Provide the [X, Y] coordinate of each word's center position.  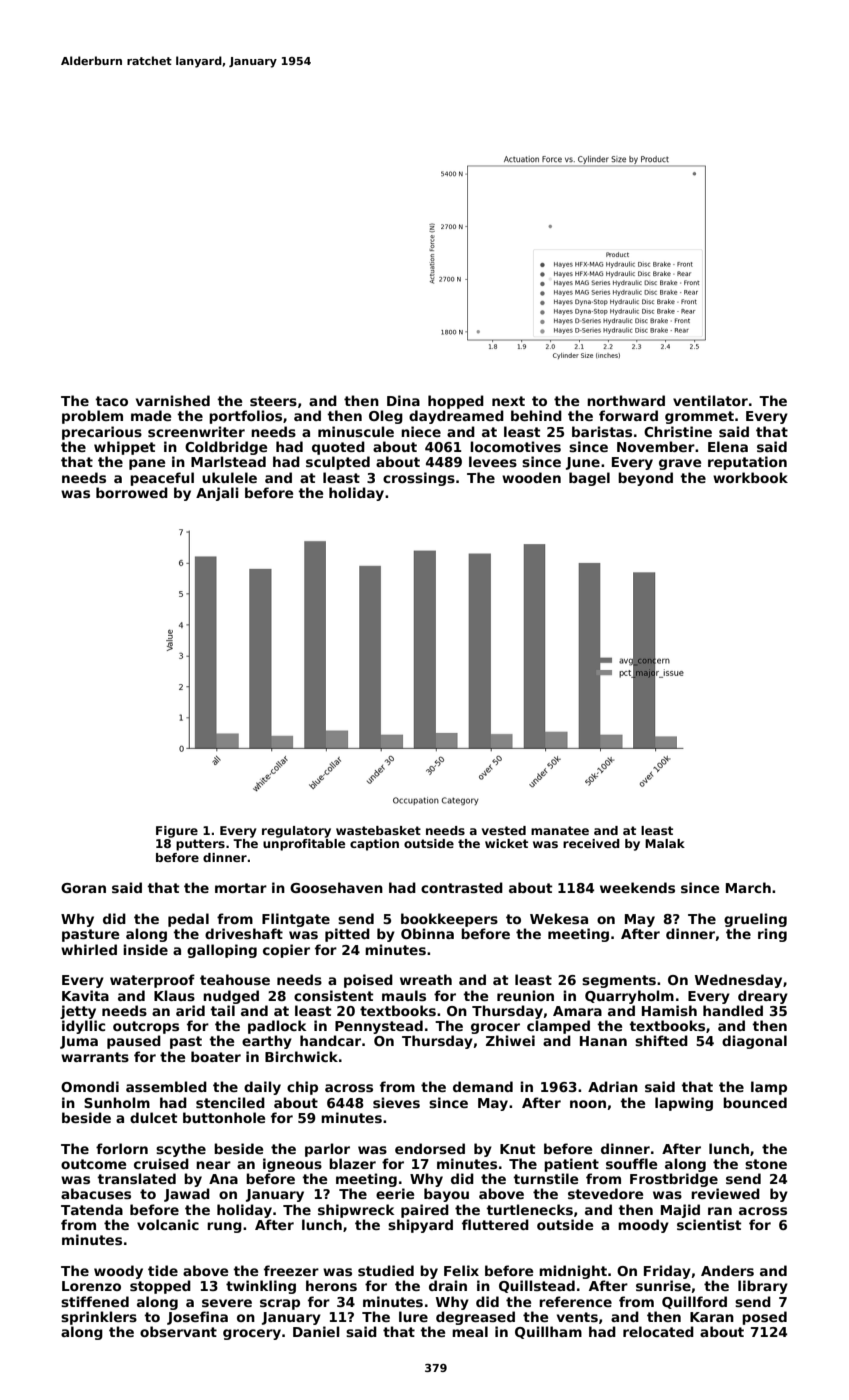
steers [273, 401]
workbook [750, 477]
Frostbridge [674, 1180]
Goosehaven [336, 887]
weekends [637, 887]
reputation [747, 463]
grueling [755, 920]
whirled [89, 949]
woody [118, 1272]
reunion [525, 995]
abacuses [96, 1193]
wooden [531, 477]
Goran [83, 888]
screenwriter [196, 431]
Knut [517, 1149]
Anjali [217, 494]
